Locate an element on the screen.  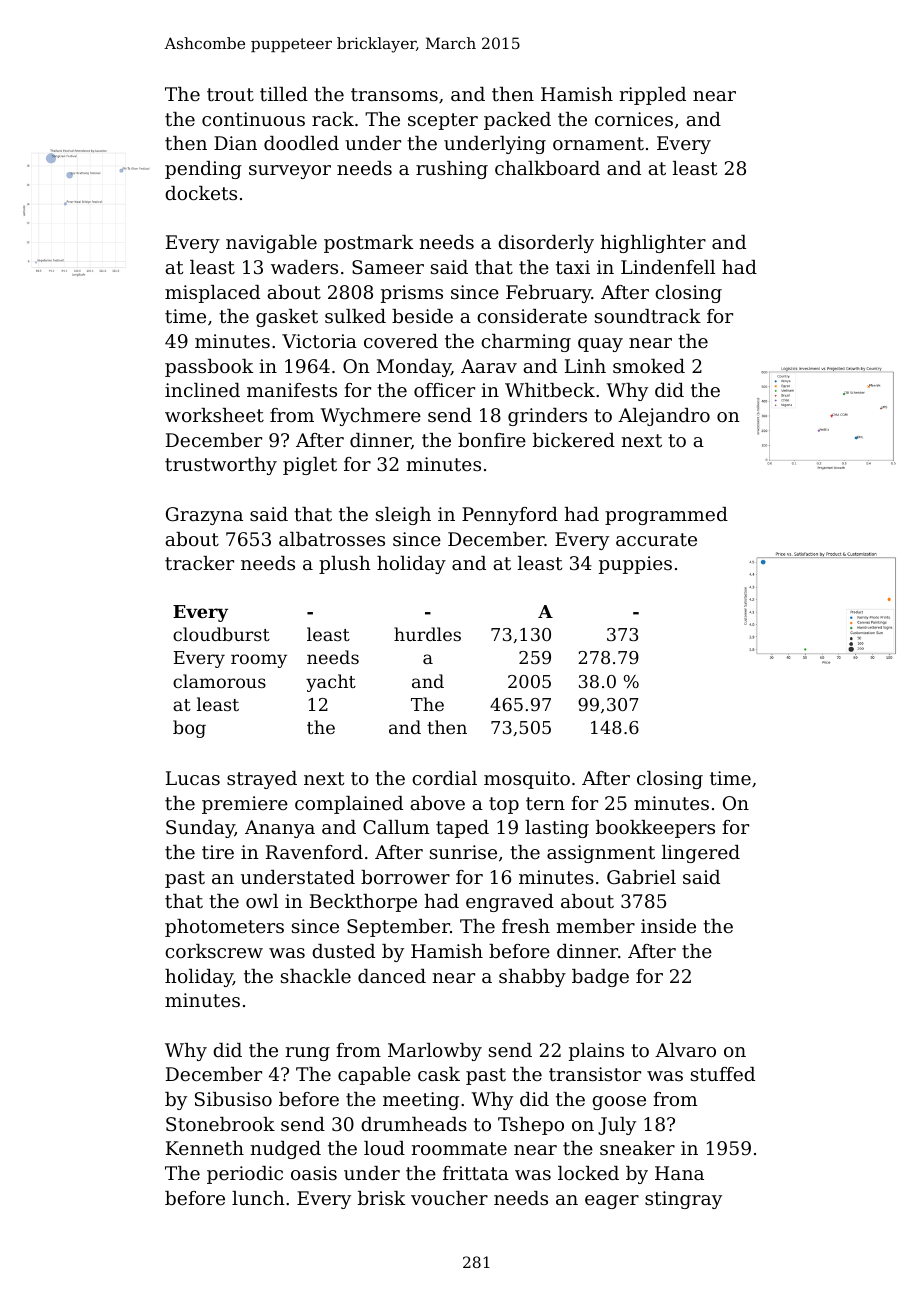
Pennyford is located at coordinates (510, 516).
